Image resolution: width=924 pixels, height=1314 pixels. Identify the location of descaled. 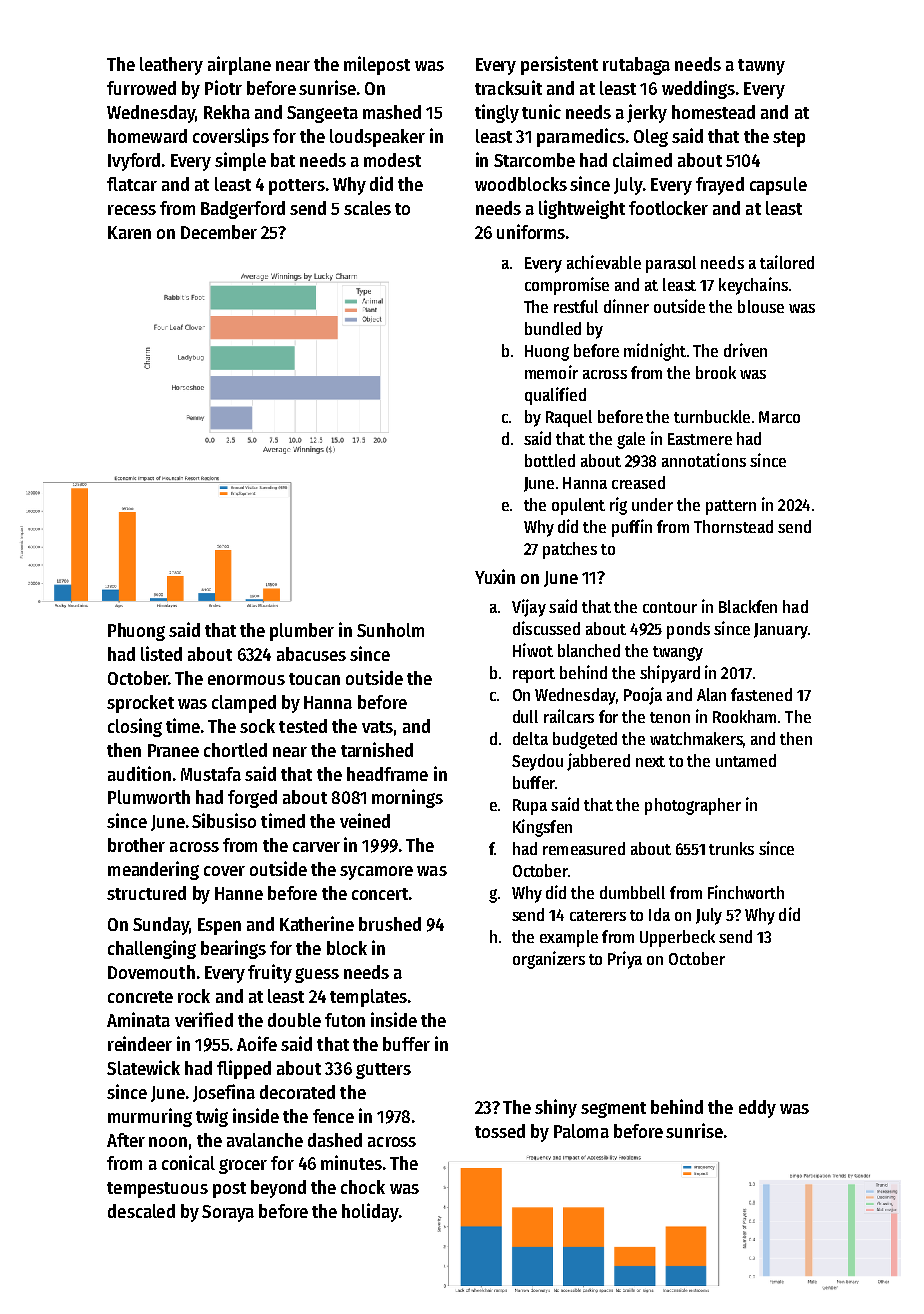
(141, 1211).
